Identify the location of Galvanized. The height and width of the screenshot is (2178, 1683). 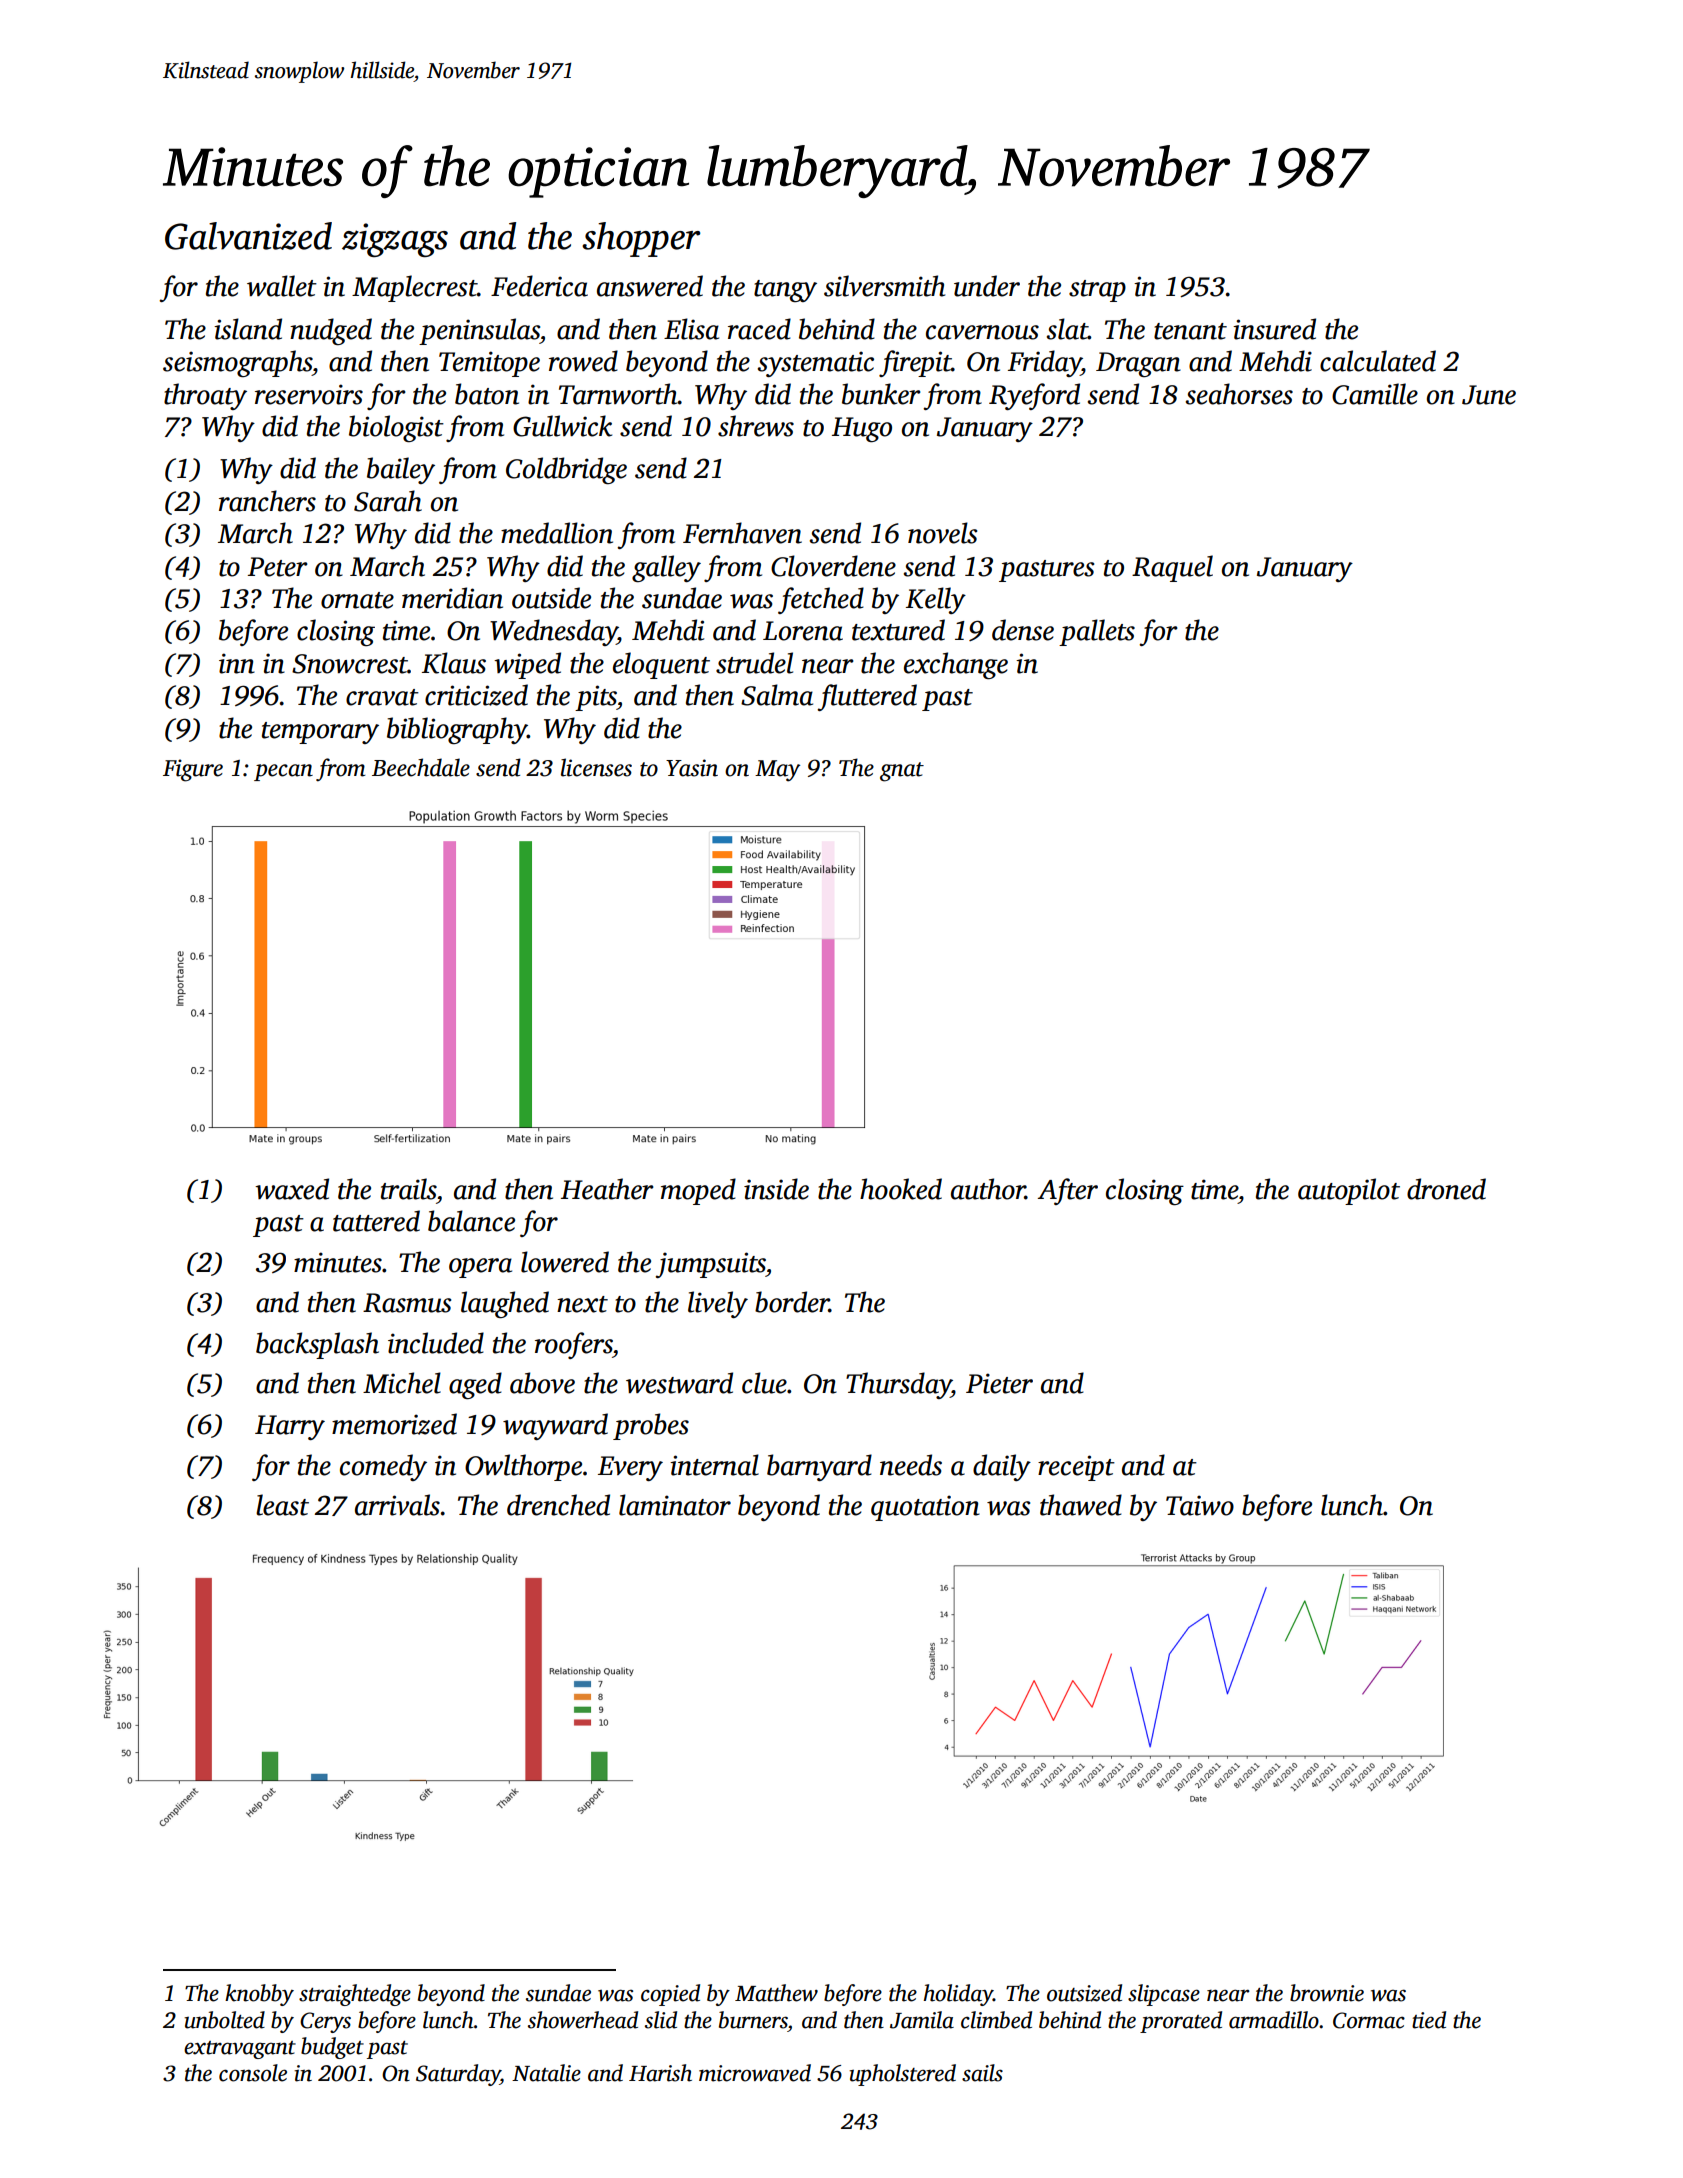
(248, 236).
